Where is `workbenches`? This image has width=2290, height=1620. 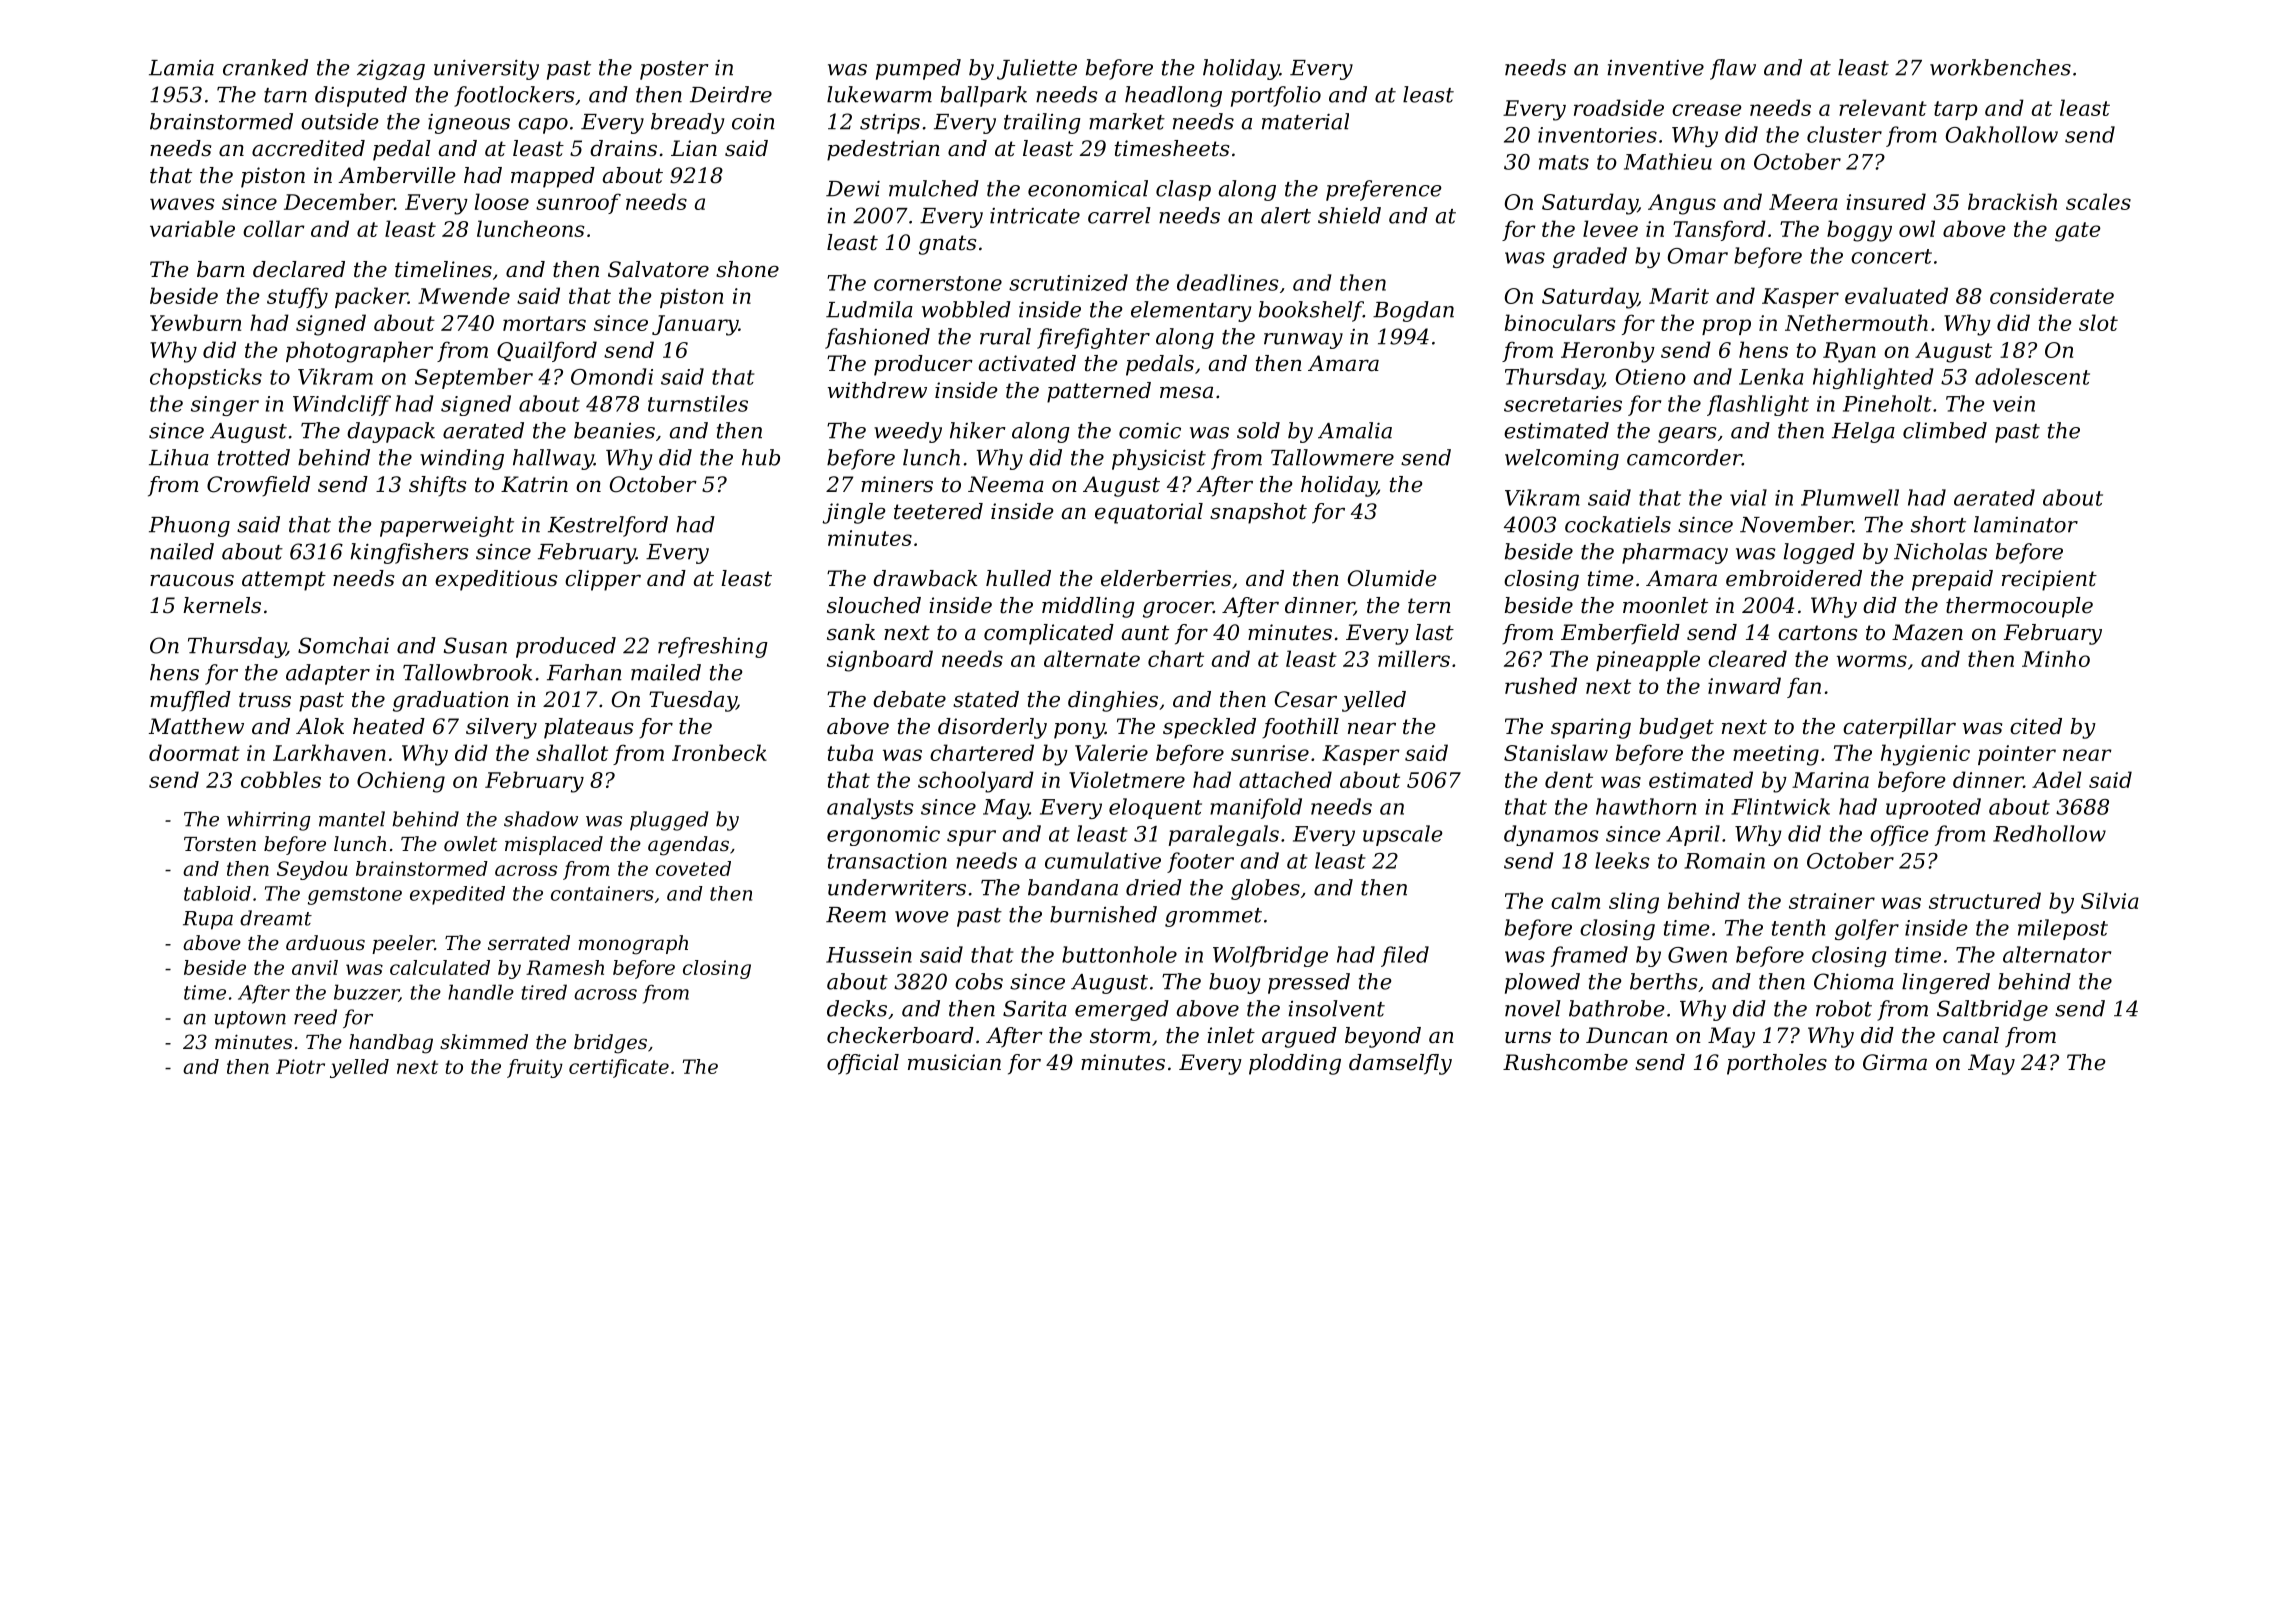
workbenches is located at coordinates (2000, 67).
